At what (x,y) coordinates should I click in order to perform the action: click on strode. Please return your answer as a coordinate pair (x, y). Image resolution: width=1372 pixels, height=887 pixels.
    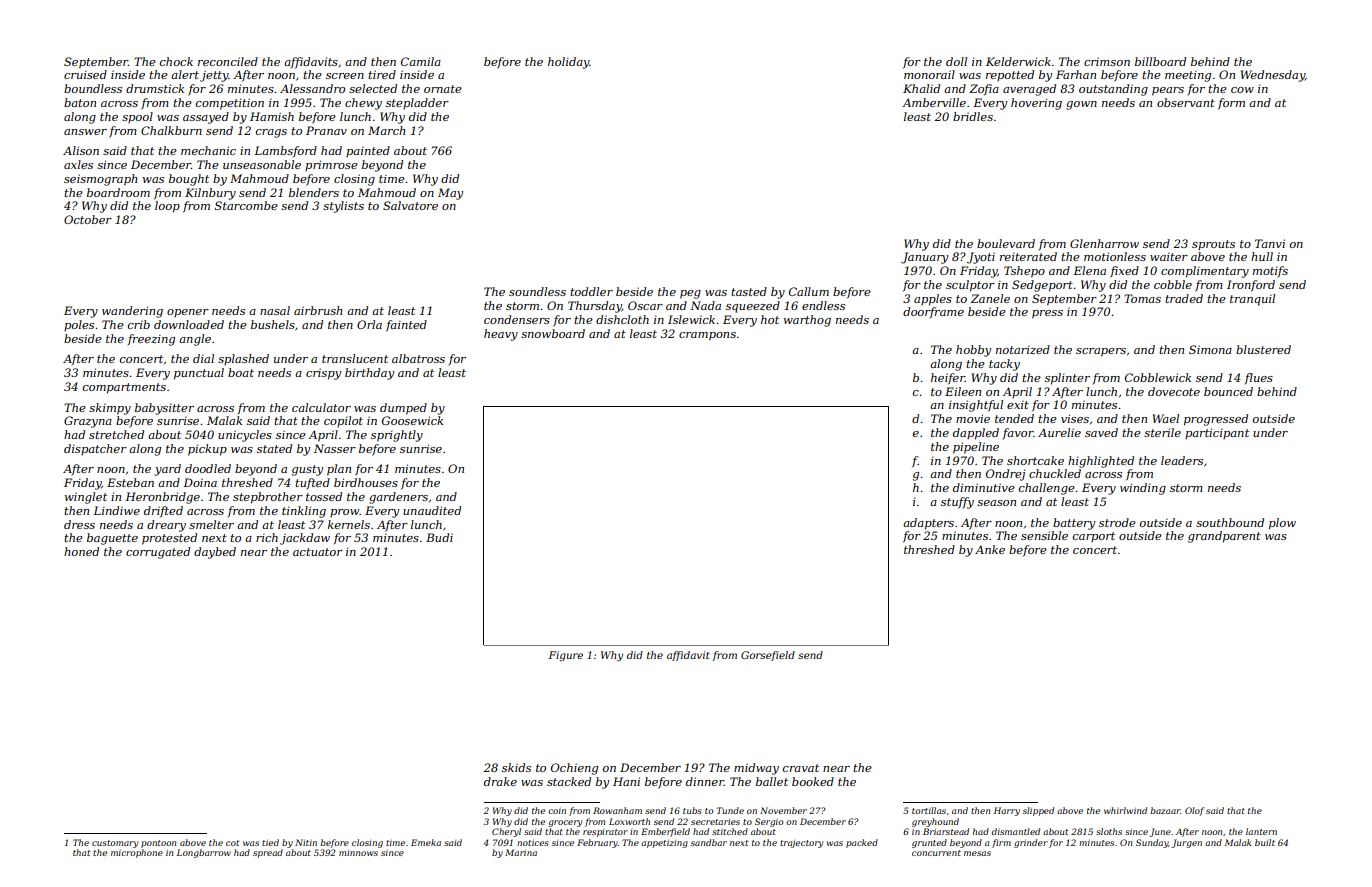
    Looking at the image, I should click on (1117, 522).
